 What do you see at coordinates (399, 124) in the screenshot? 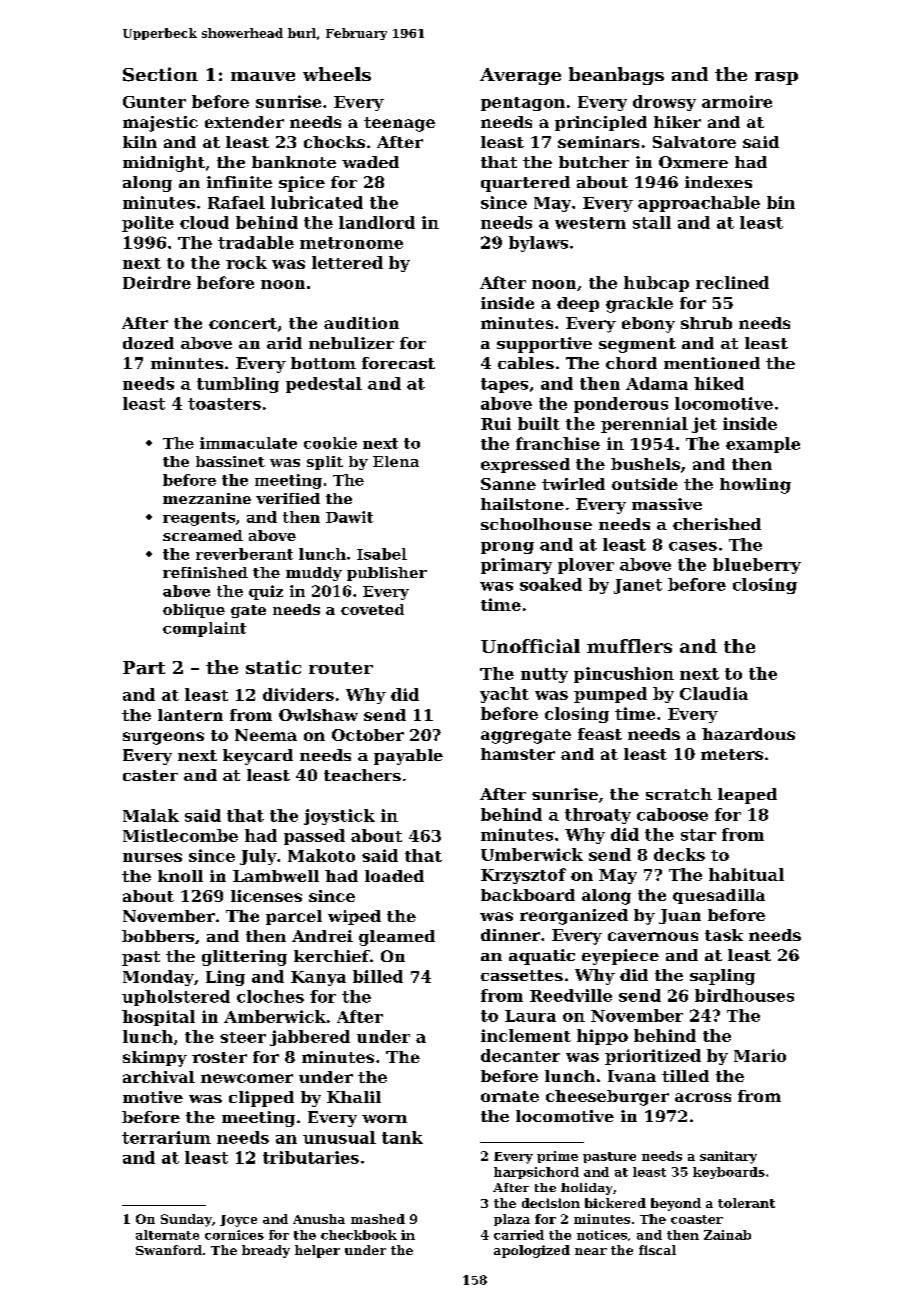
I see `teenage` at bounding box center [399, 124].
